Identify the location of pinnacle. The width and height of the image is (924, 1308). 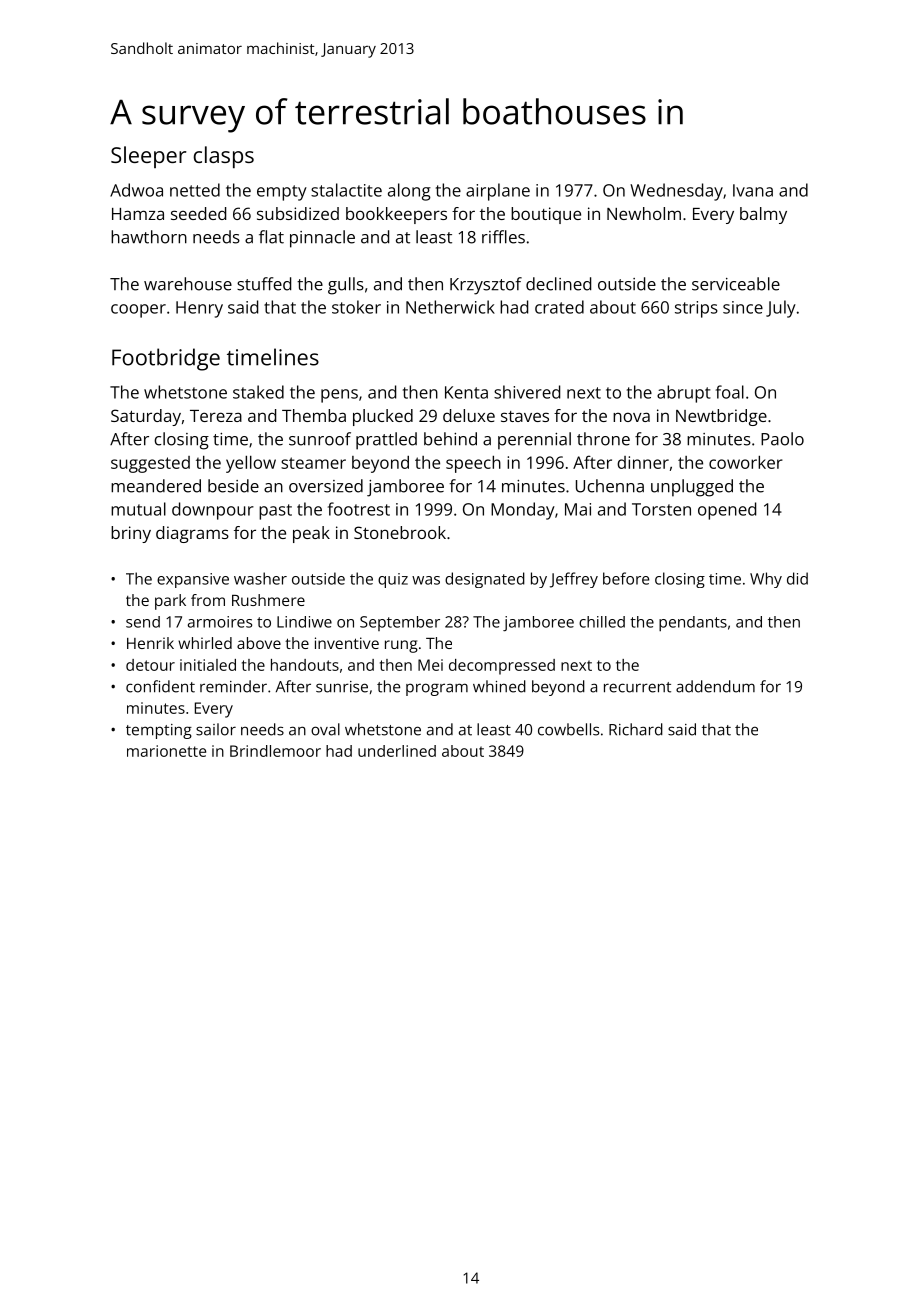
(322, 239).
